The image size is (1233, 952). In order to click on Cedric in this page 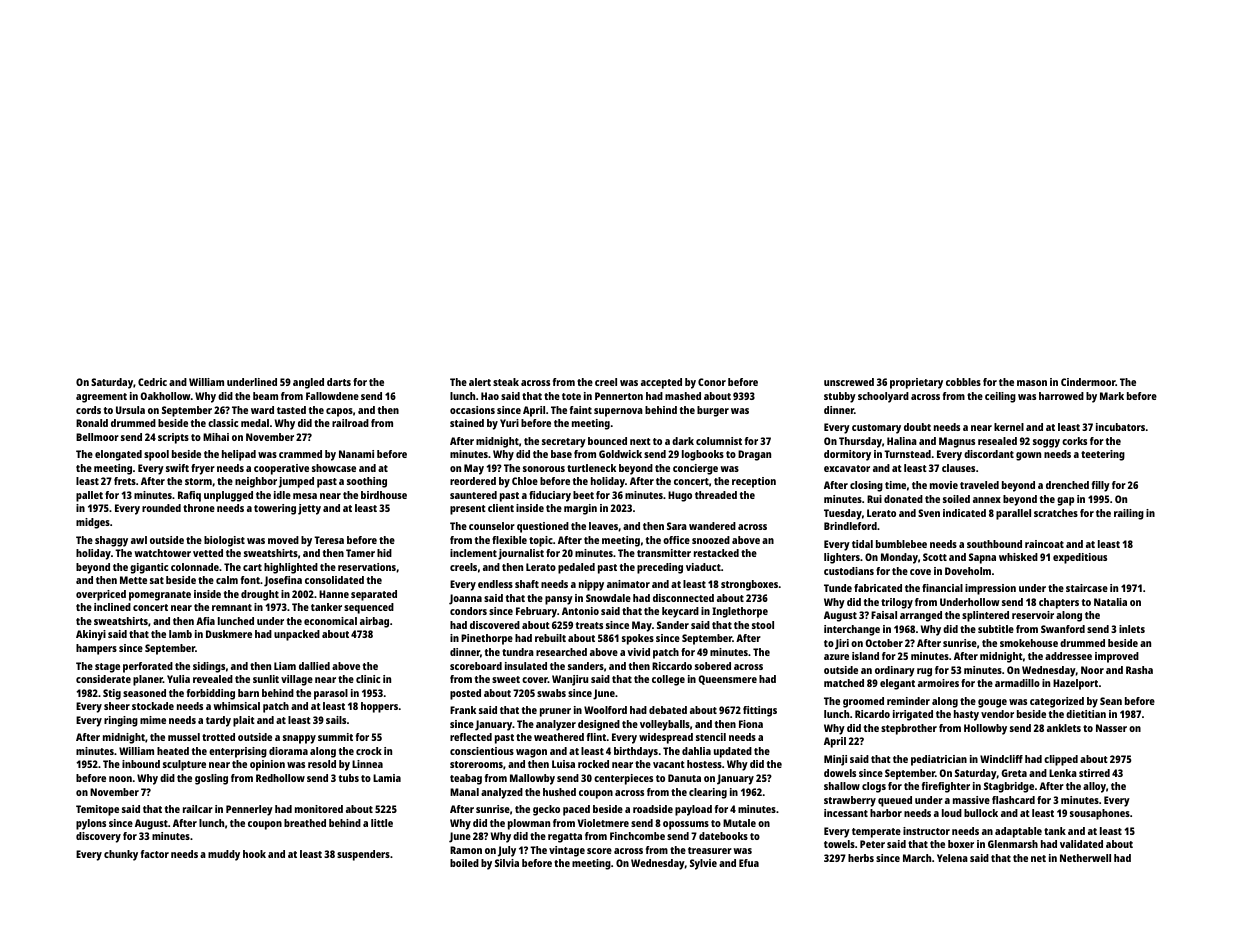, I will do `click(152, 382)`.
